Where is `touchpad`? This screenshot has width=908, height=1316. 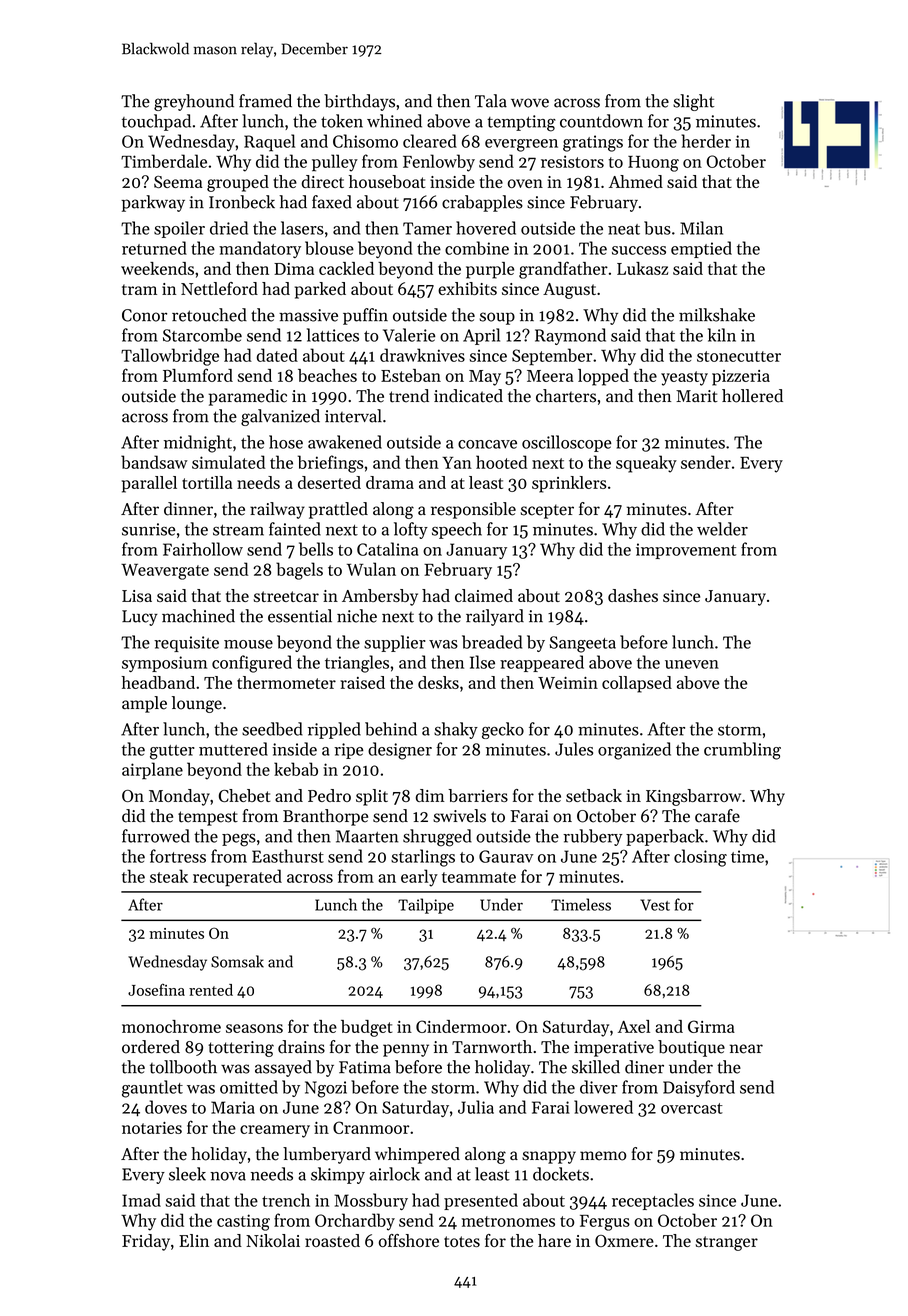
touchpad is located at coordinates (156, 122).
